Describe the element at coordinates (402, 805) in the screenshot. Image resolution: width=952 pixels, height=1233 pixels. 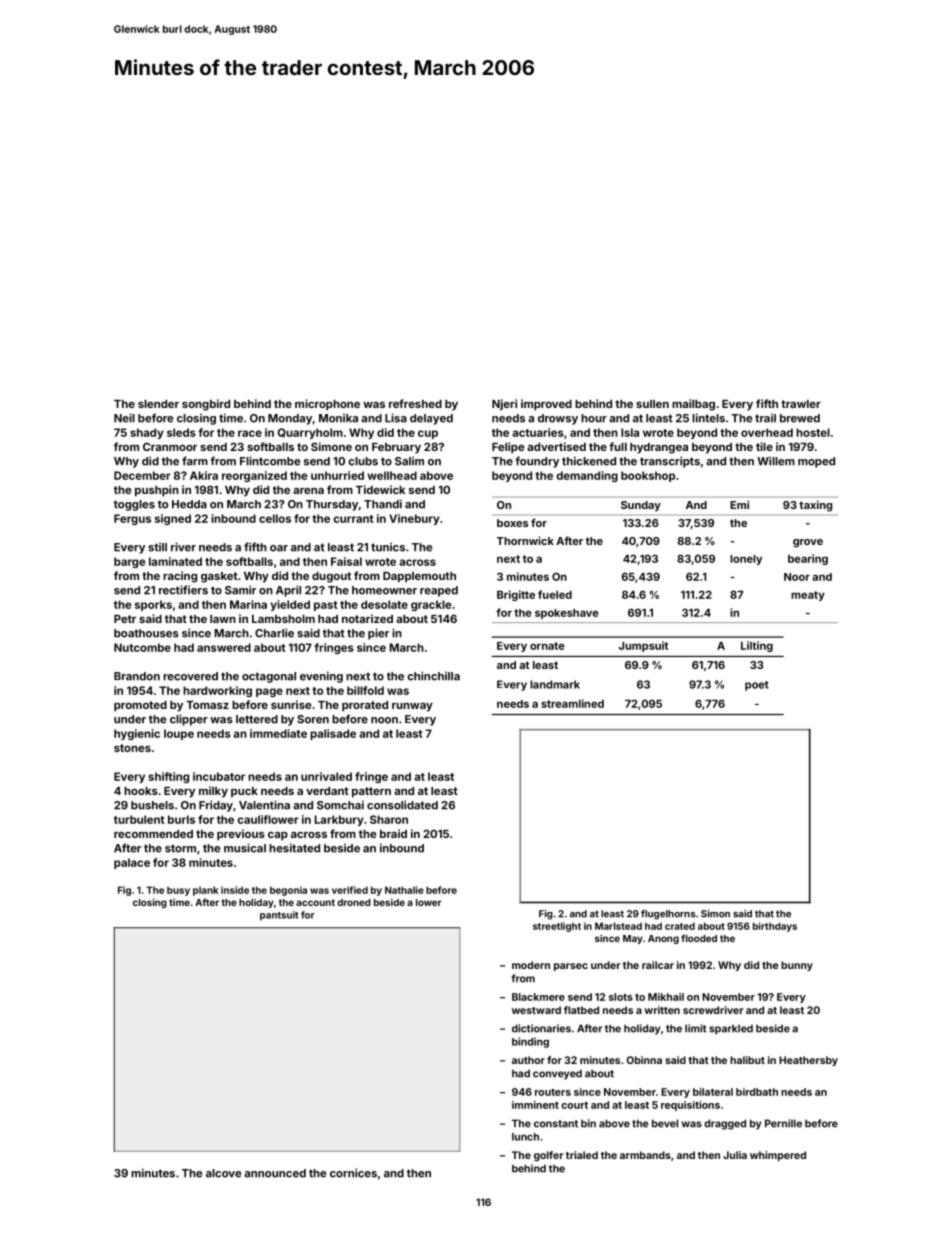
I see `consolidated` at that location.
